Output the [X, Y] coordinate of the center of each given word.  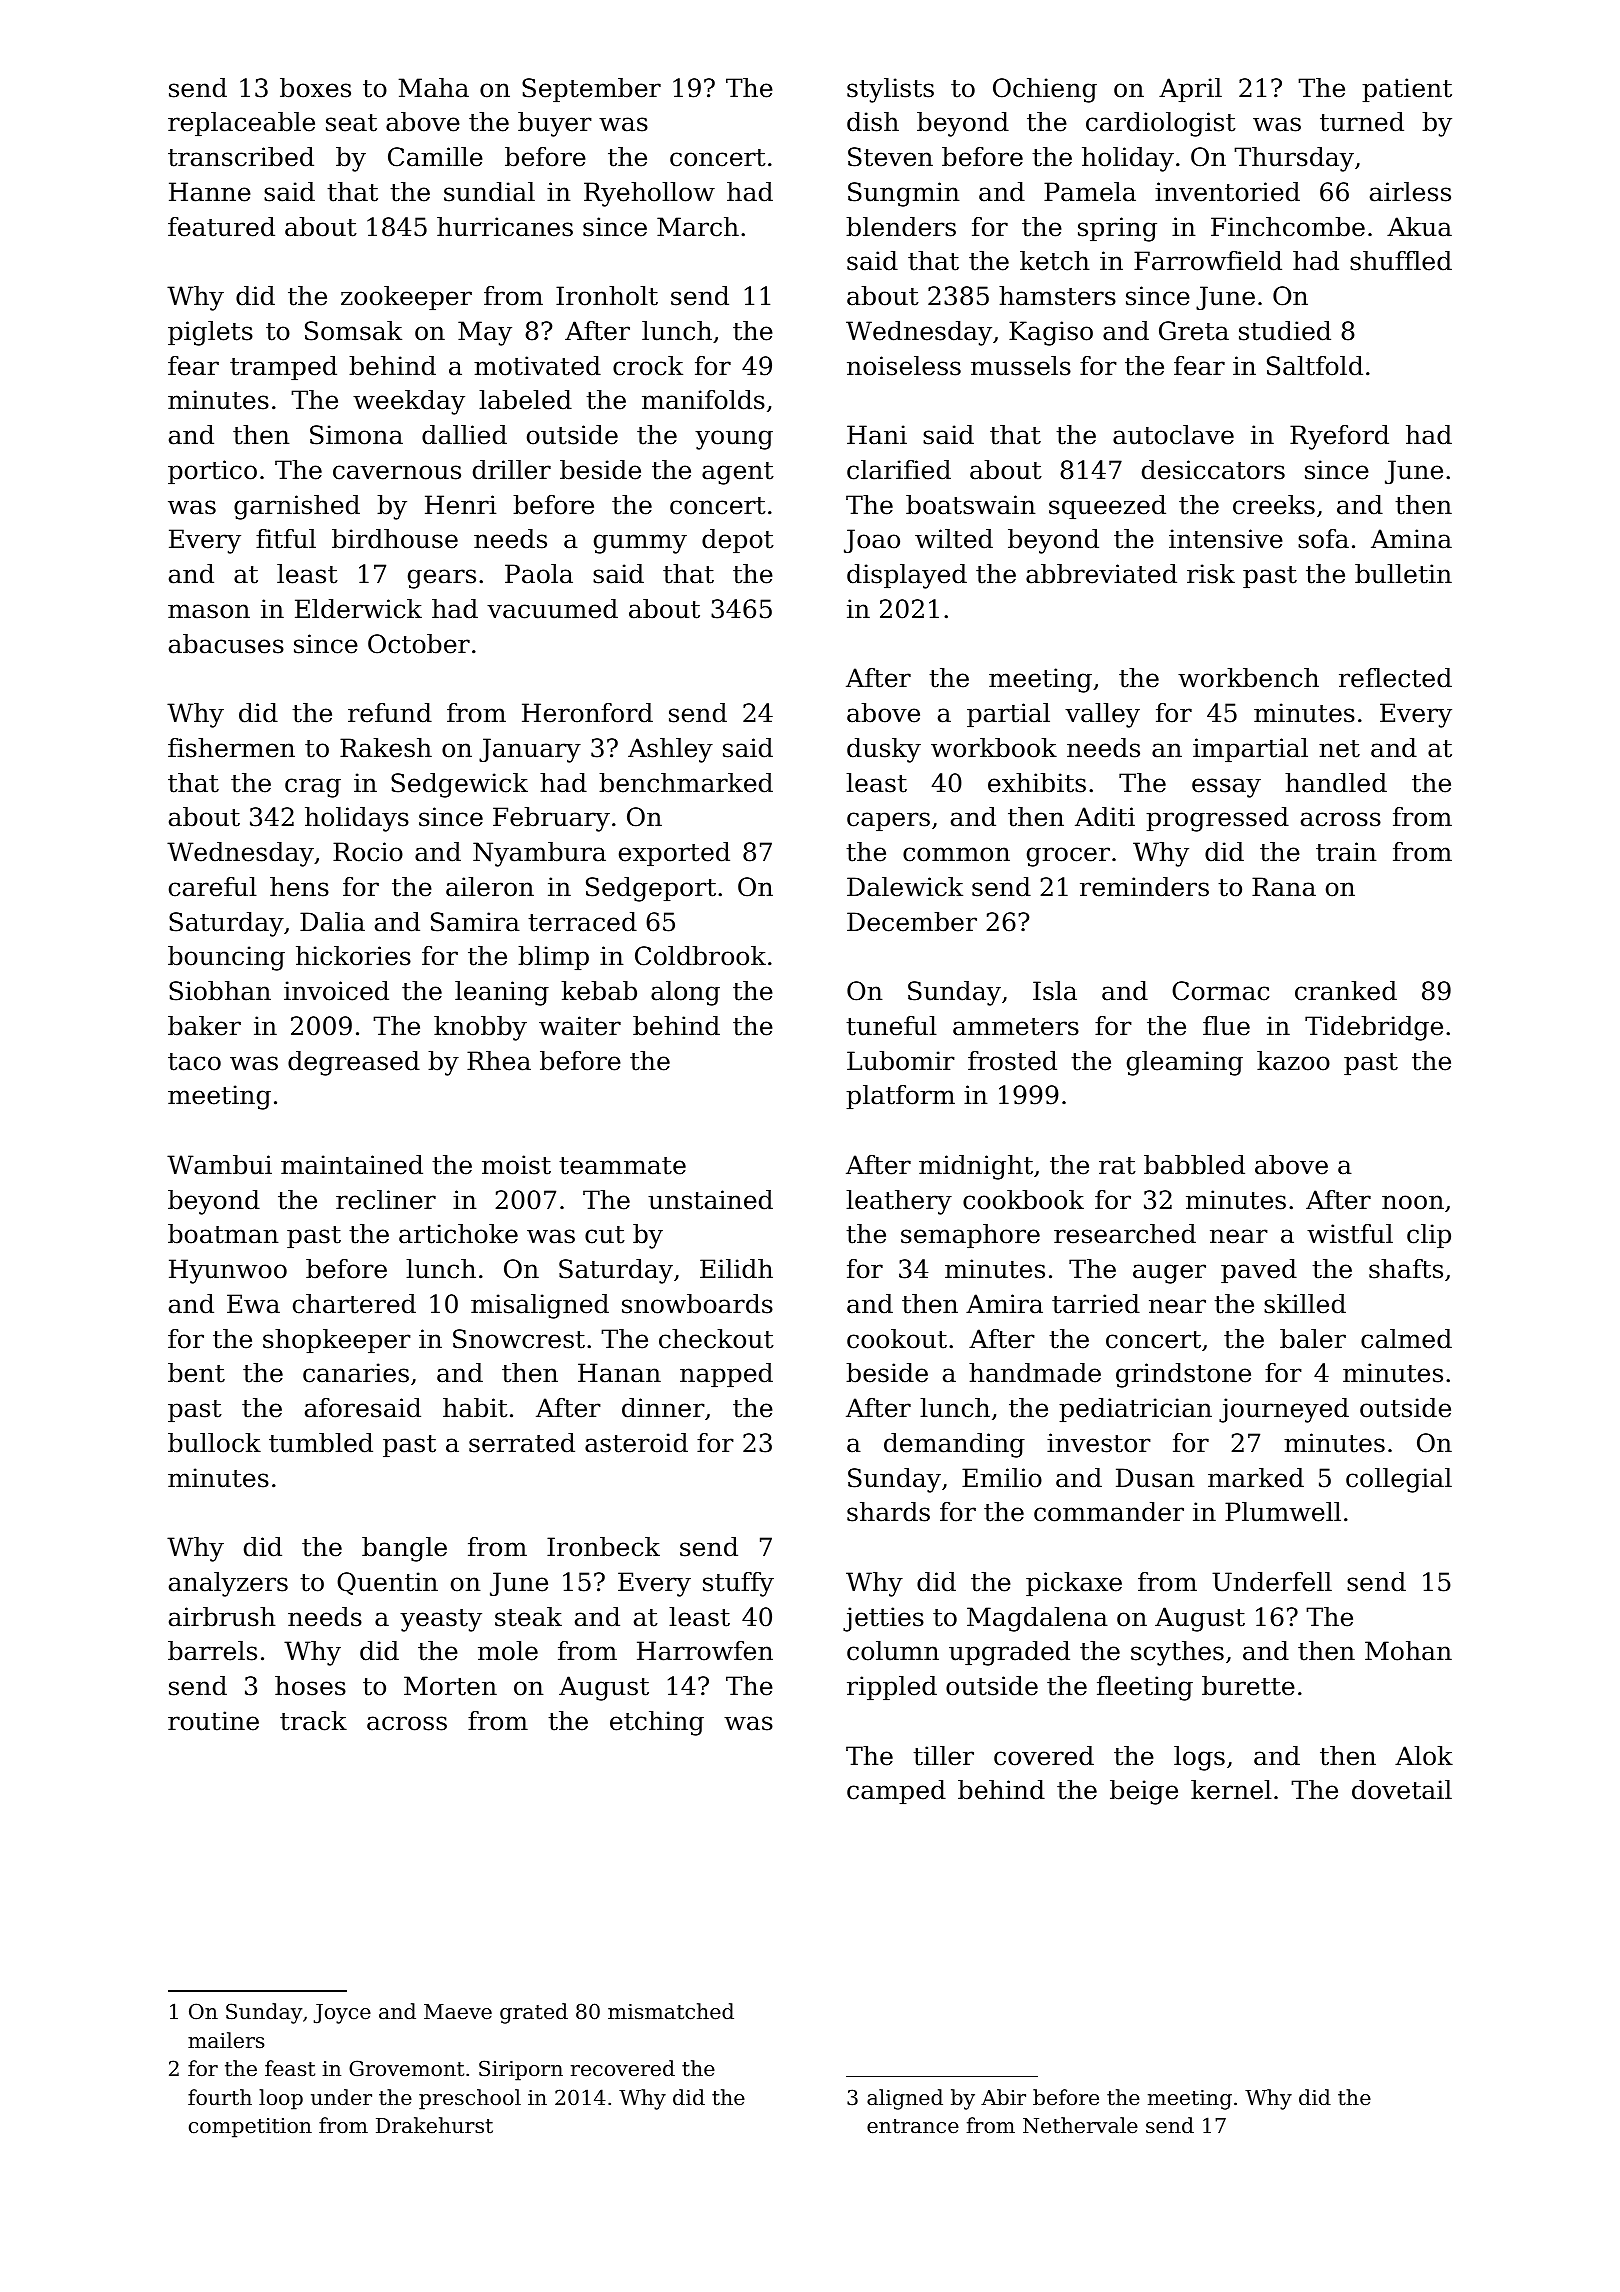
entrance [913, 2126]
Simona [356, 435]
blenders [901, 227]
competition [250, 2128]
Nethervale [1080, 2125]
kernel [1231, 1790]
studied [1285, 331]
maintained [352, 1165]
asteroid [636, 1443]
